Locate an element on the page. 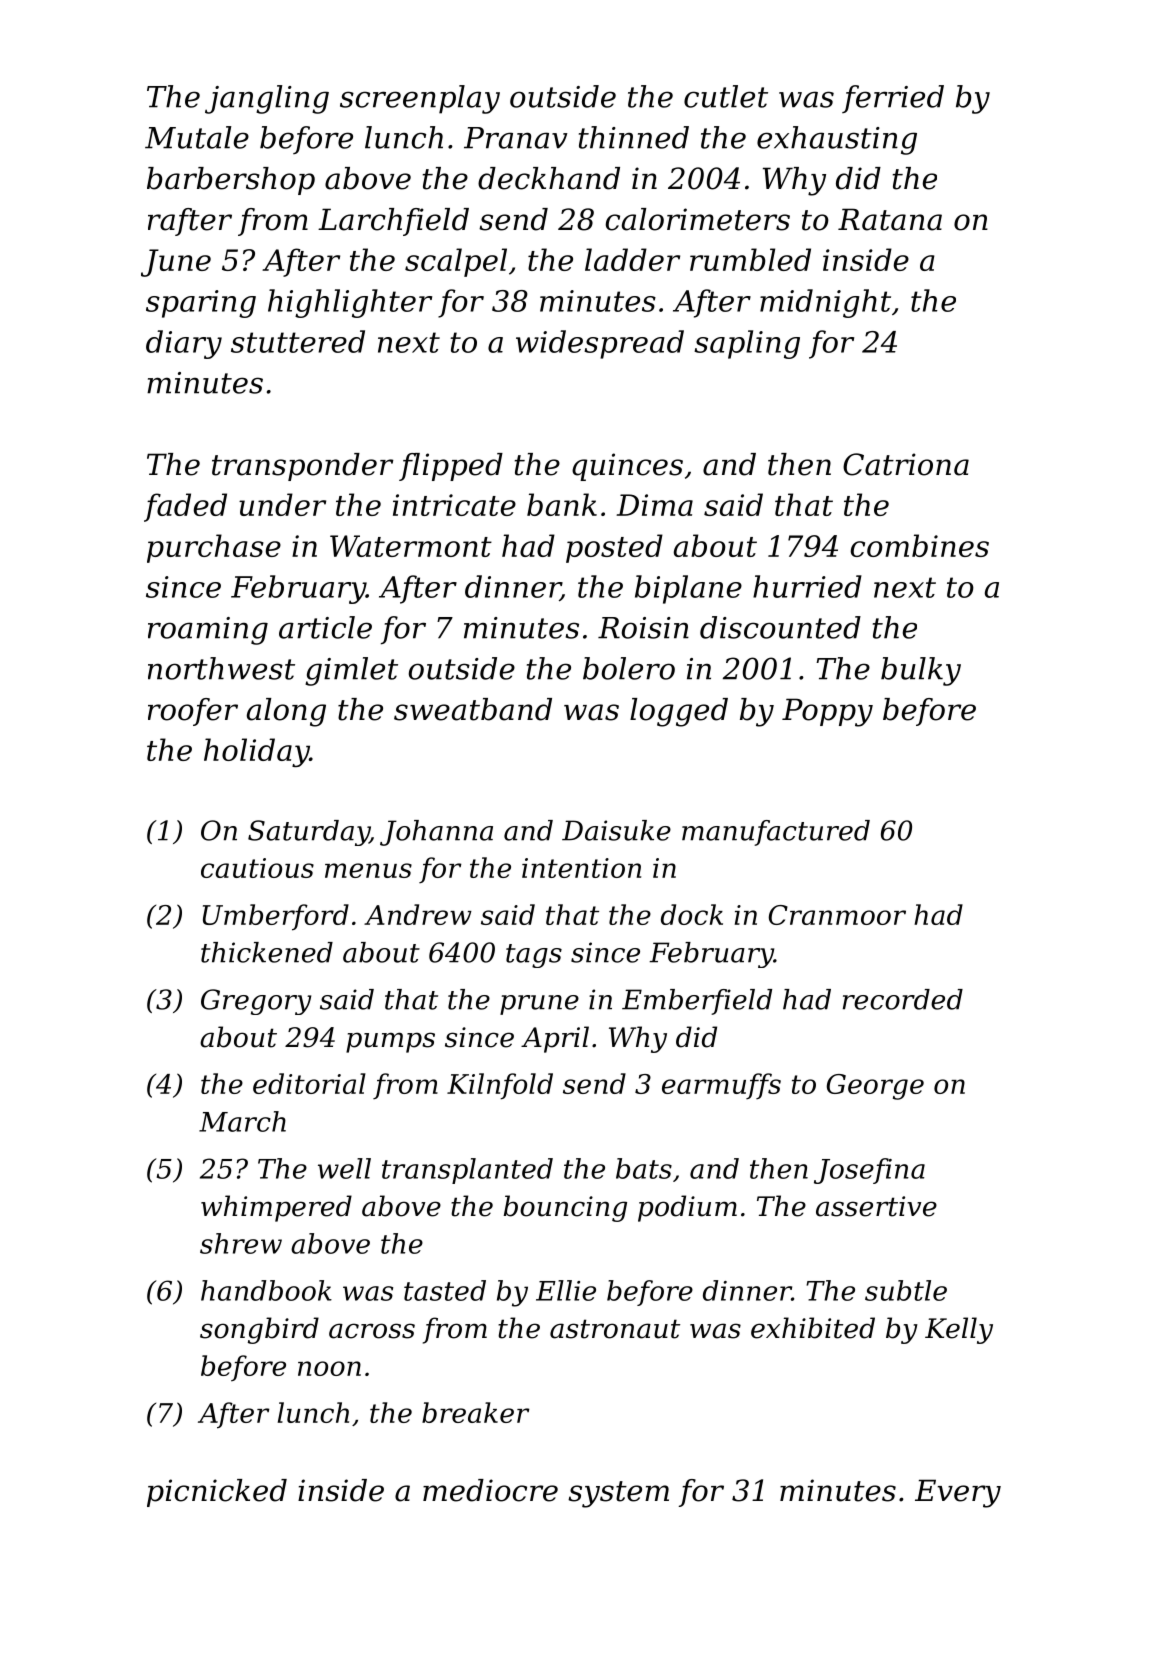 The image size is (1165, 1654). holiday is located at coordinates (257, 752).
